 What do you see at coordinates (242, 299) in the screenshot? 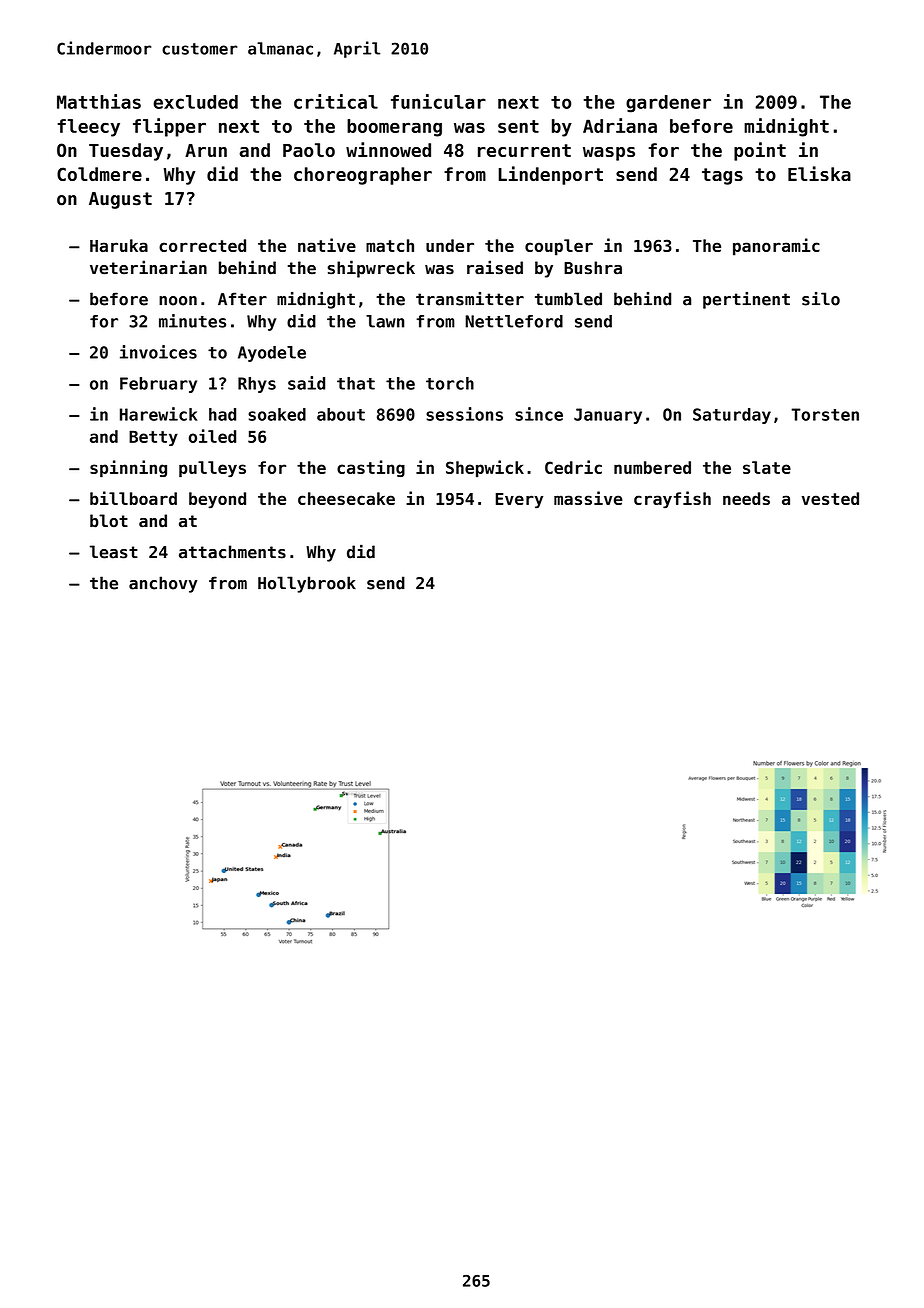
I see `After` at bounding box center [242, 299].
